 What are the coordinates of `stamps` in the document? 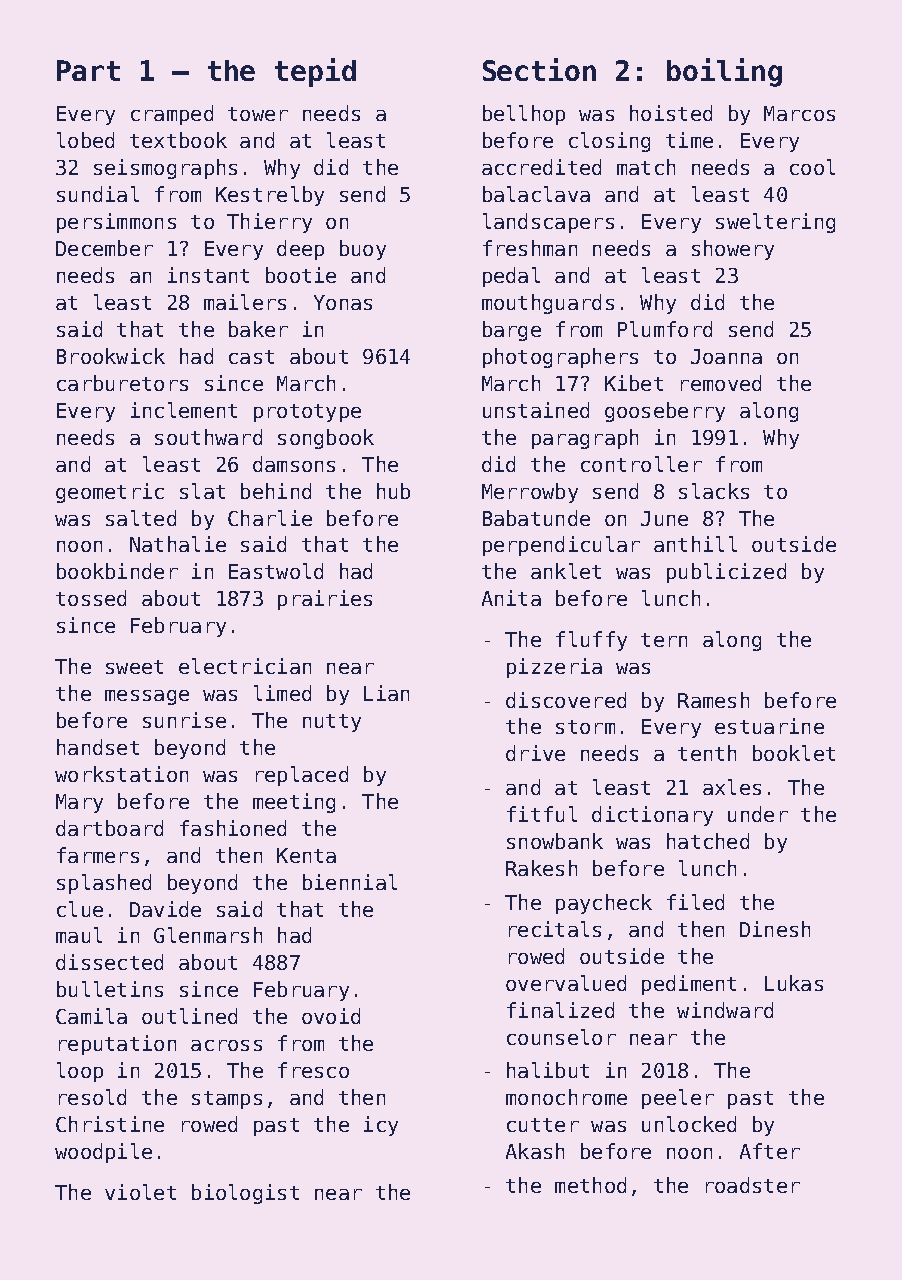 It's located at (227, 1100).
